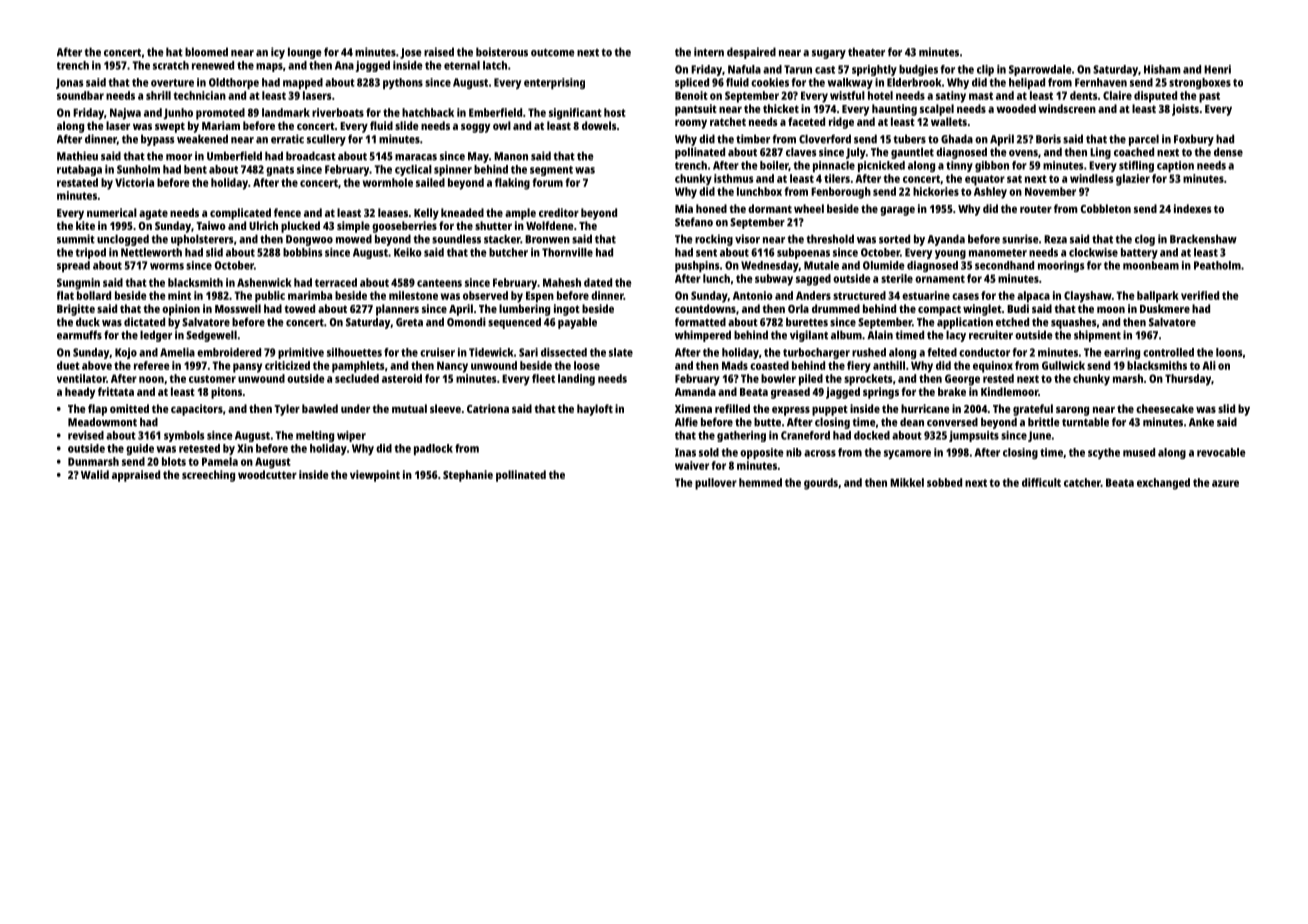 The width and height of the screenshot is (1308, 924). Describe the element at coordinates (547, 182) in the screenshot. I see `forum` at that location.
